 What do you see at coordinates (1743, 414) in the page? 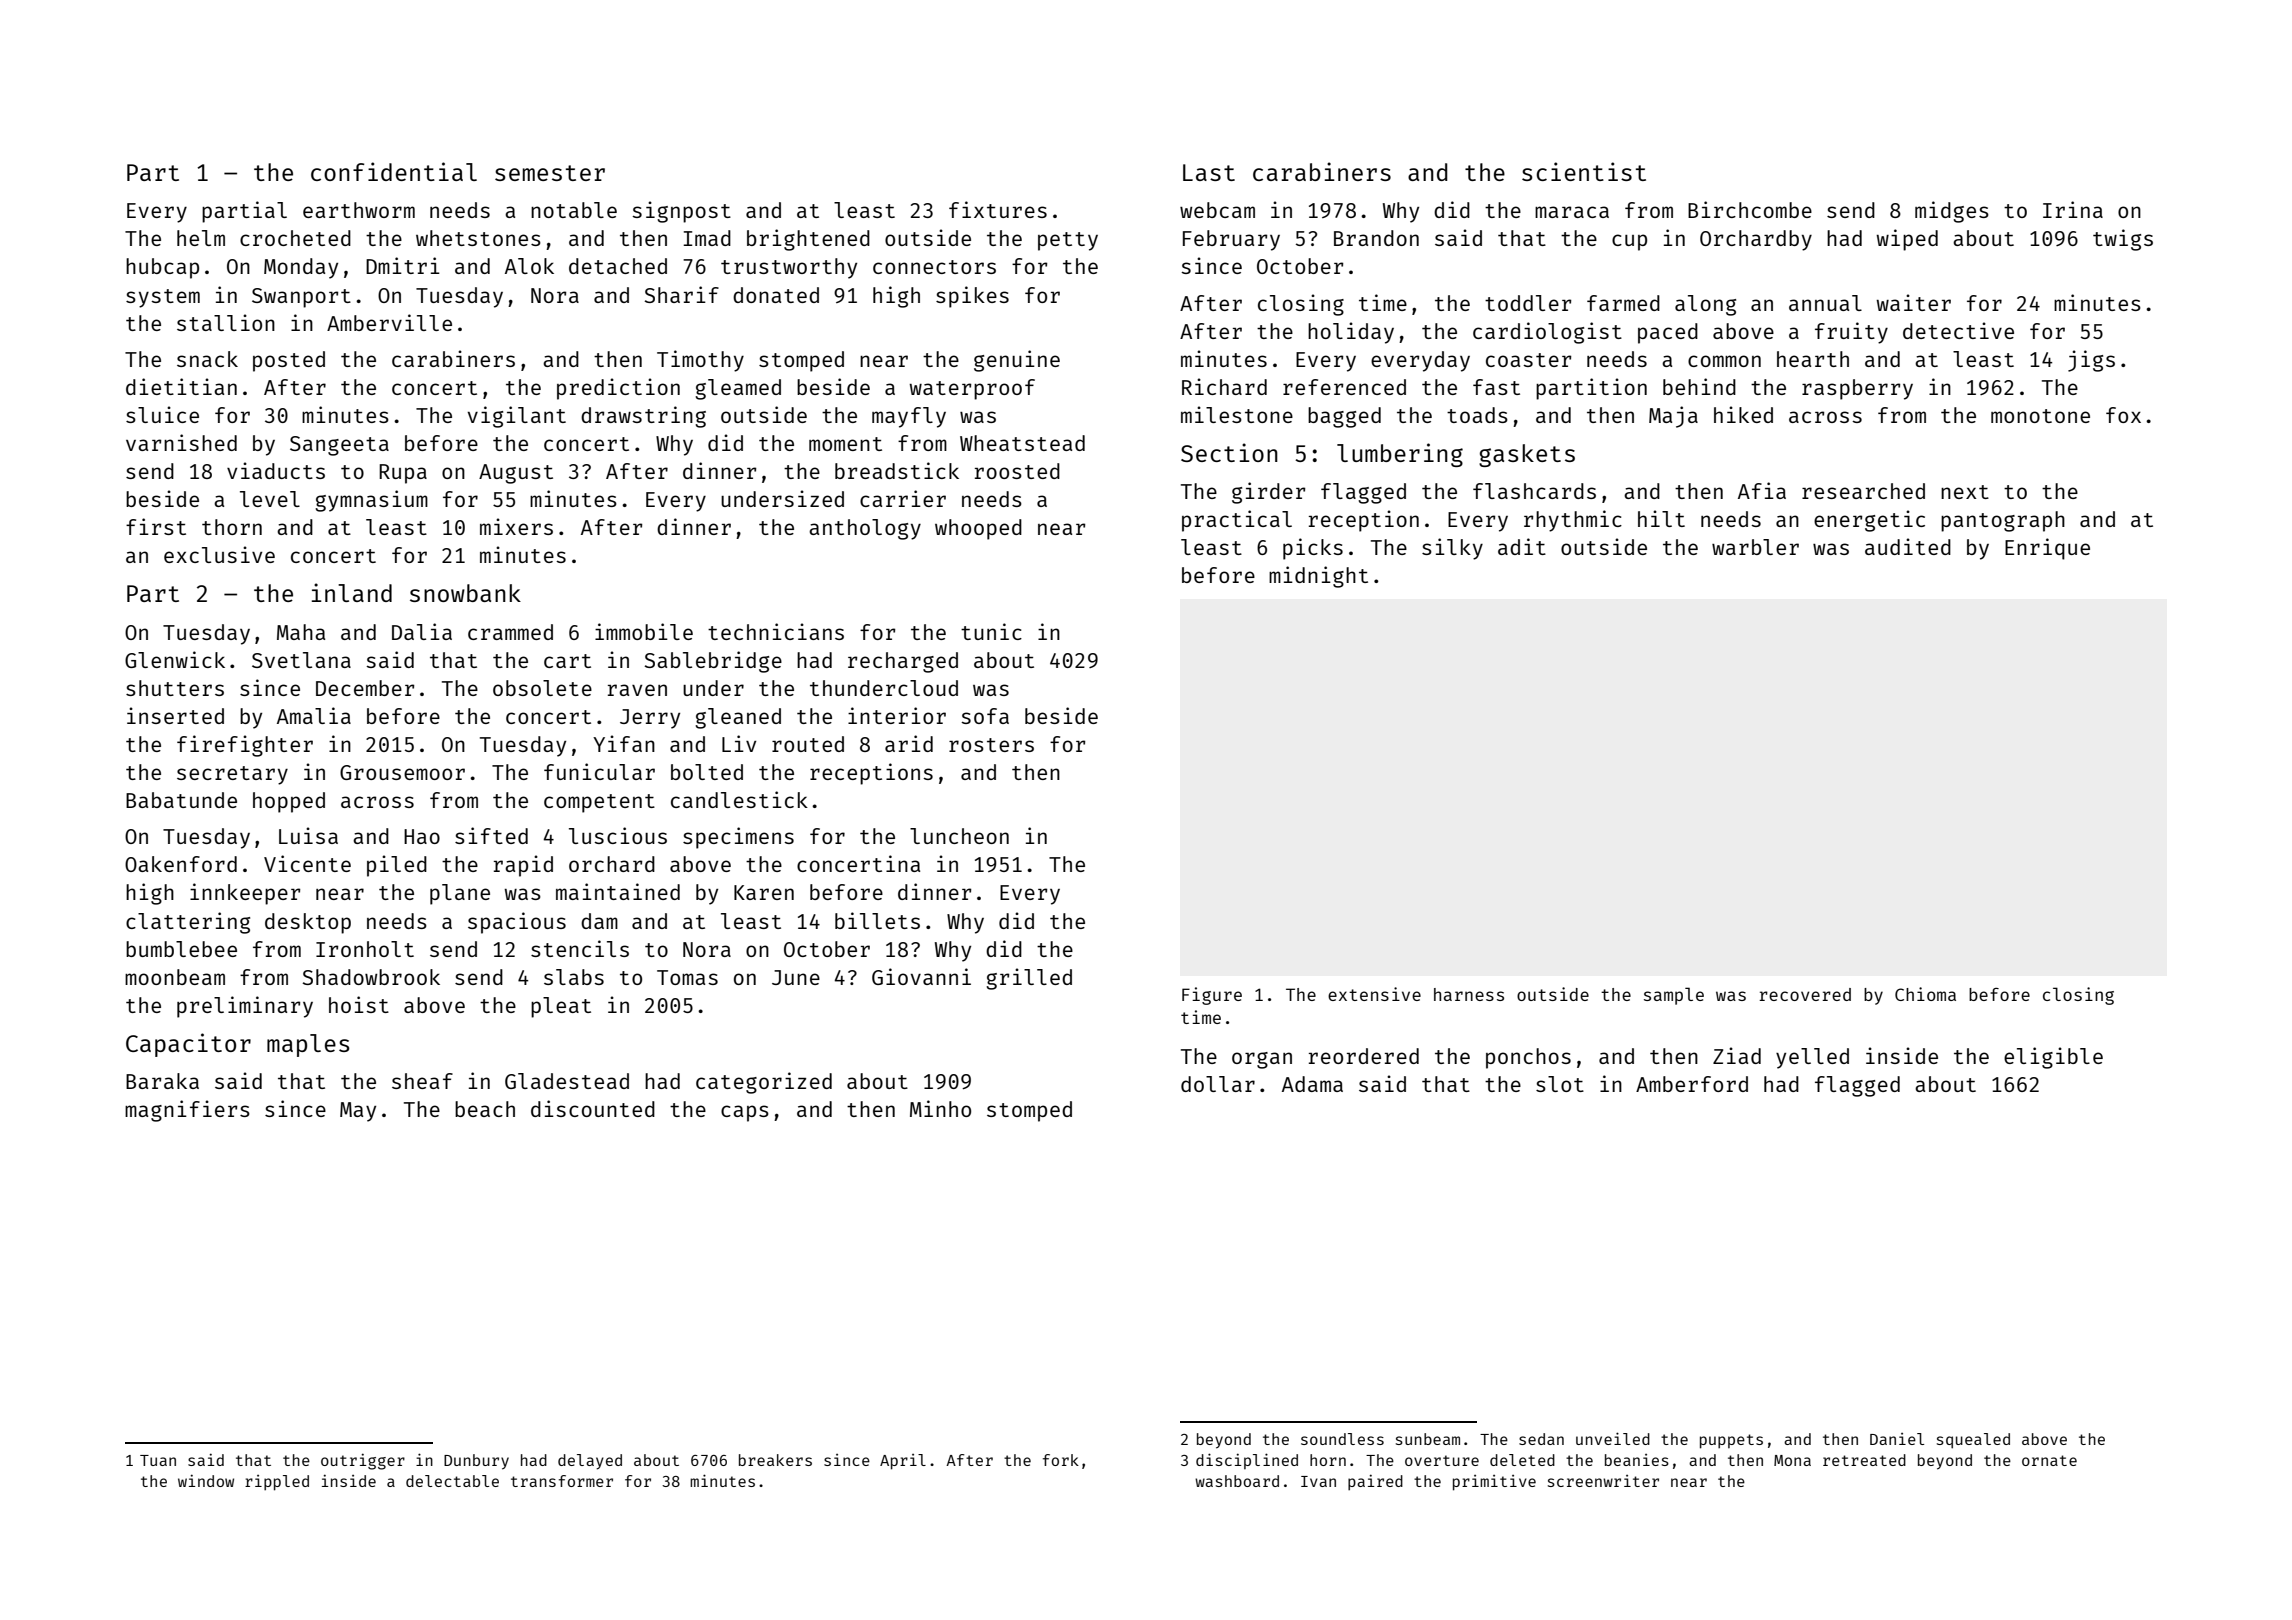
I see `hiked` at bounding box center [1743, 414].
